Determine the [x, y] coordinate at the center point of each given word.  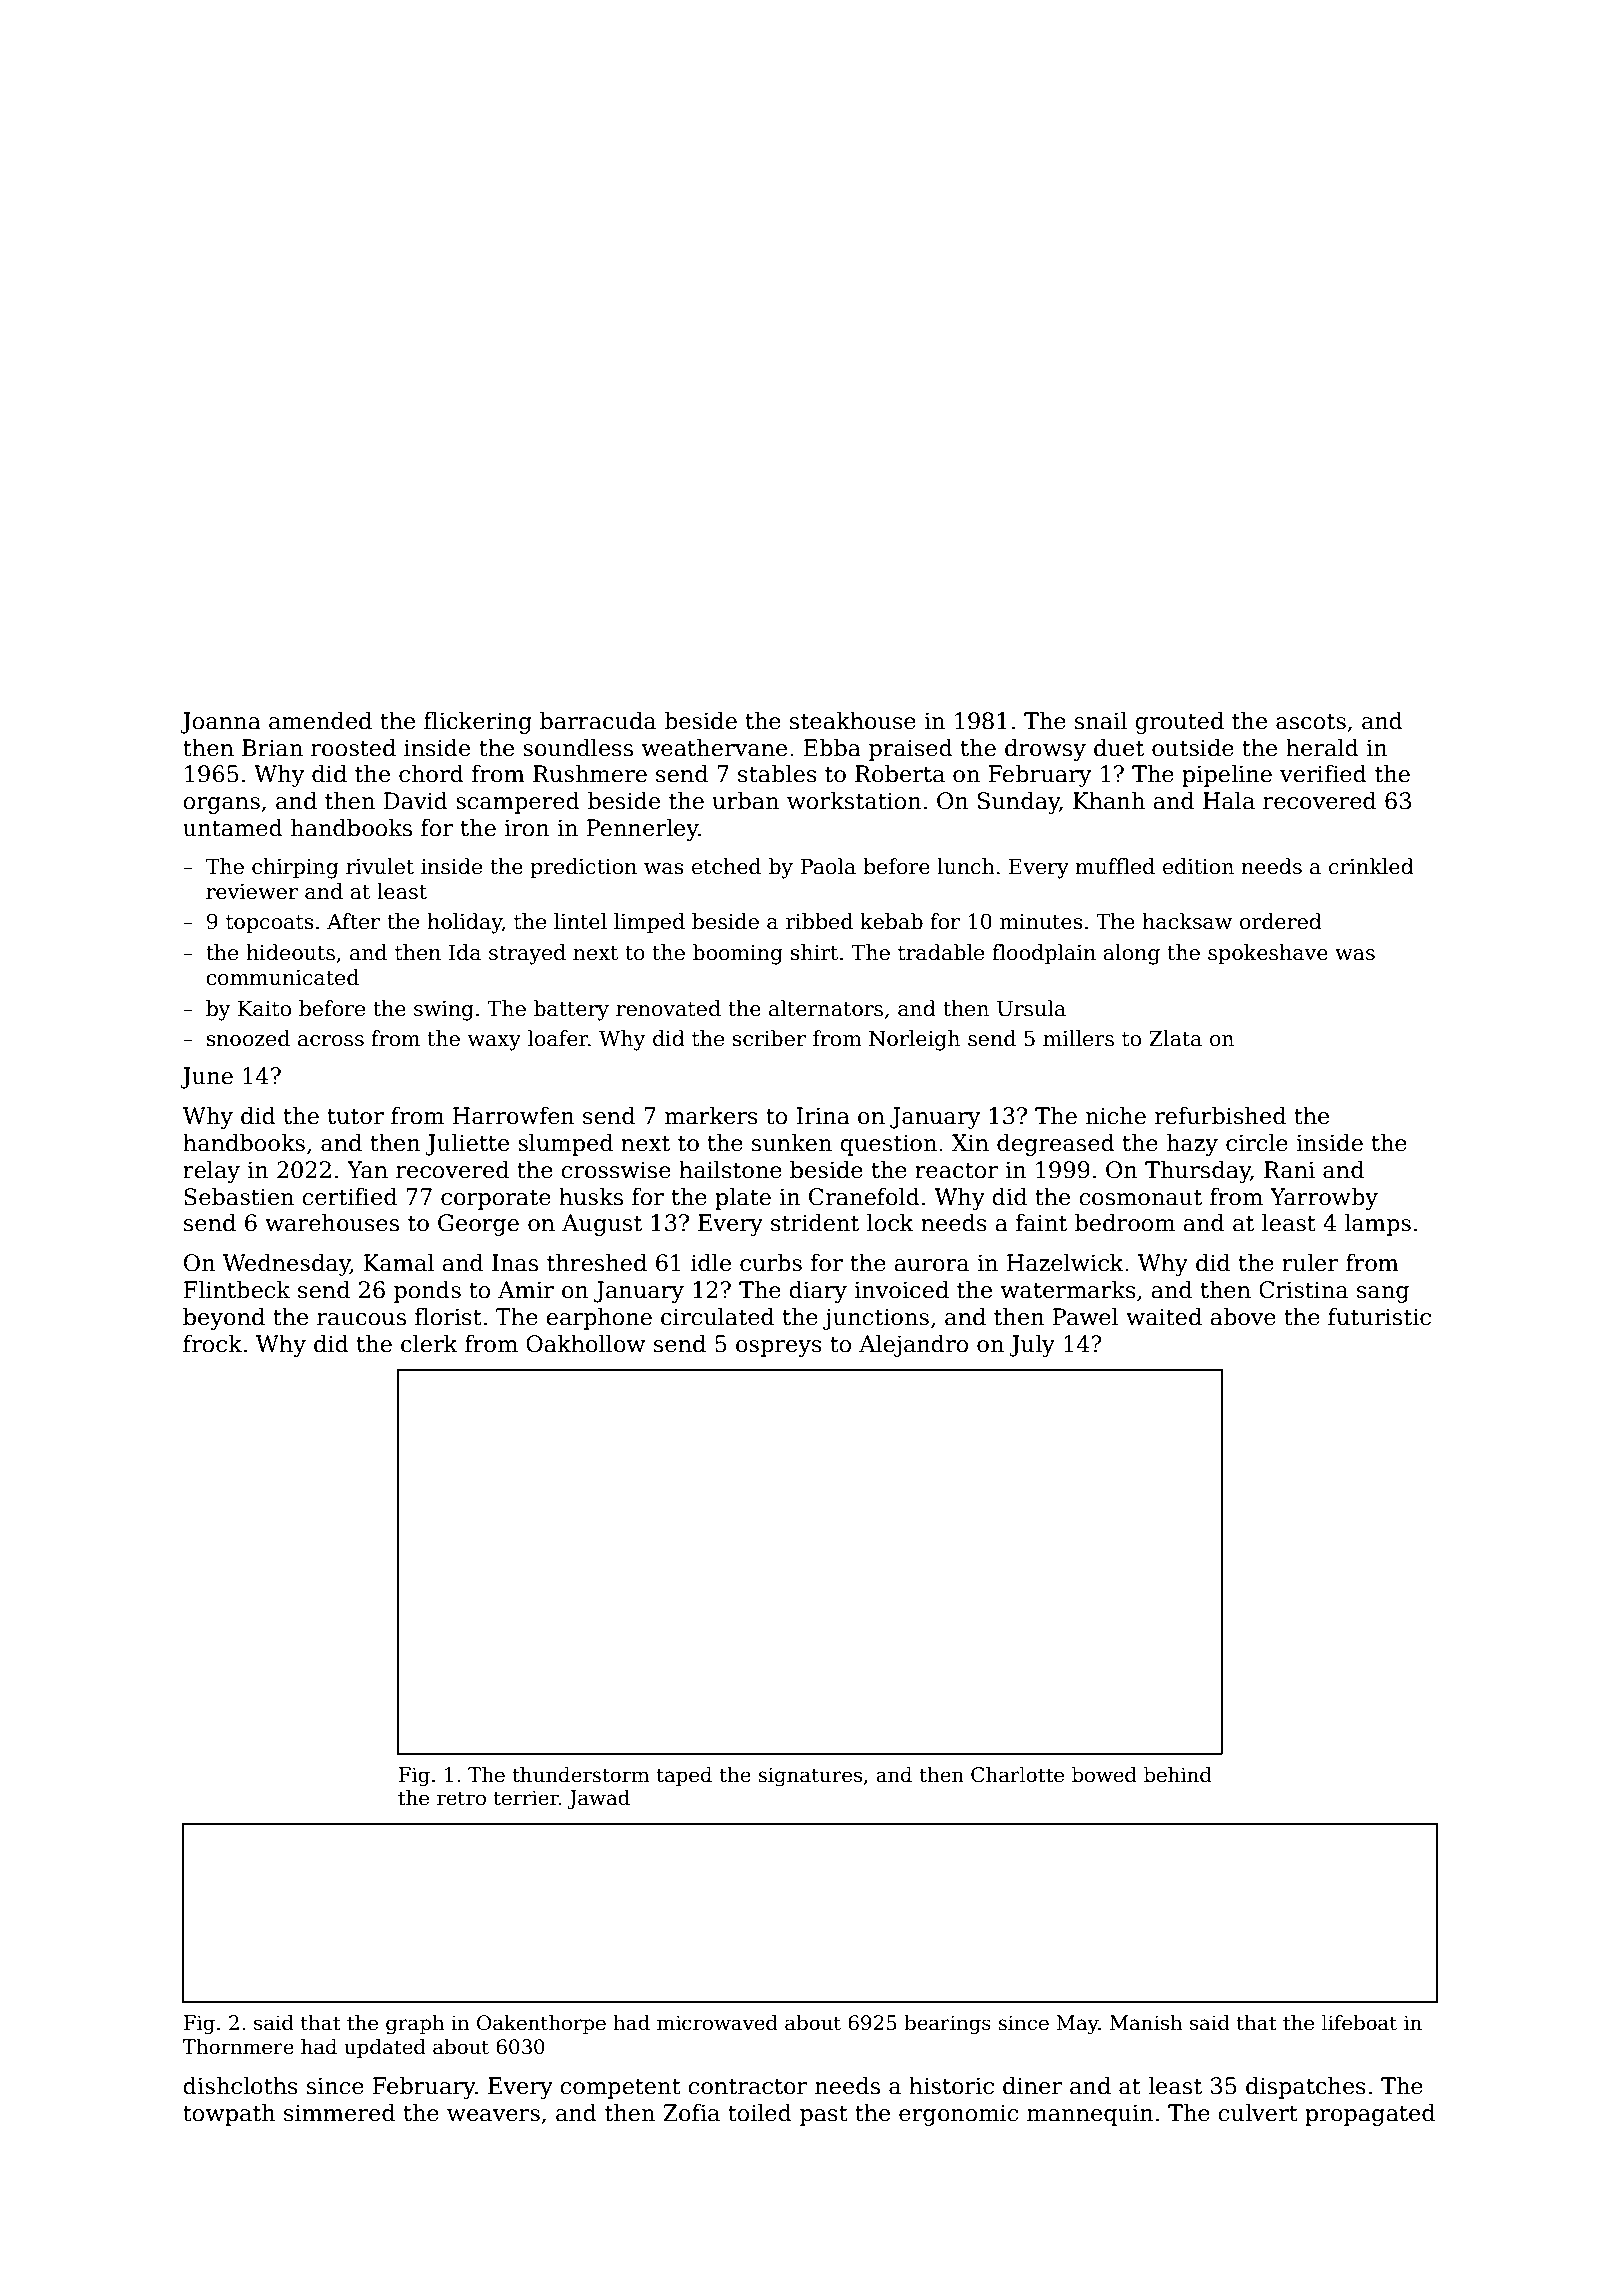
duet [1119, 748]
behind [1178, 1775]
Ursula [1031, 1008]
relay [211, 1172]
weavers [493, 2115]
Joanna [220, 723]
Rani [1289, 1170]
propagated [1370, 2115]
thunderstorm [581, 1775]
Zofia [691, 2113]
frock [212, 1344]
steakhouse [853, 721]
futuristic [1379, 1317]
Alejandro [913, 1346]
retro [461, 1798]
